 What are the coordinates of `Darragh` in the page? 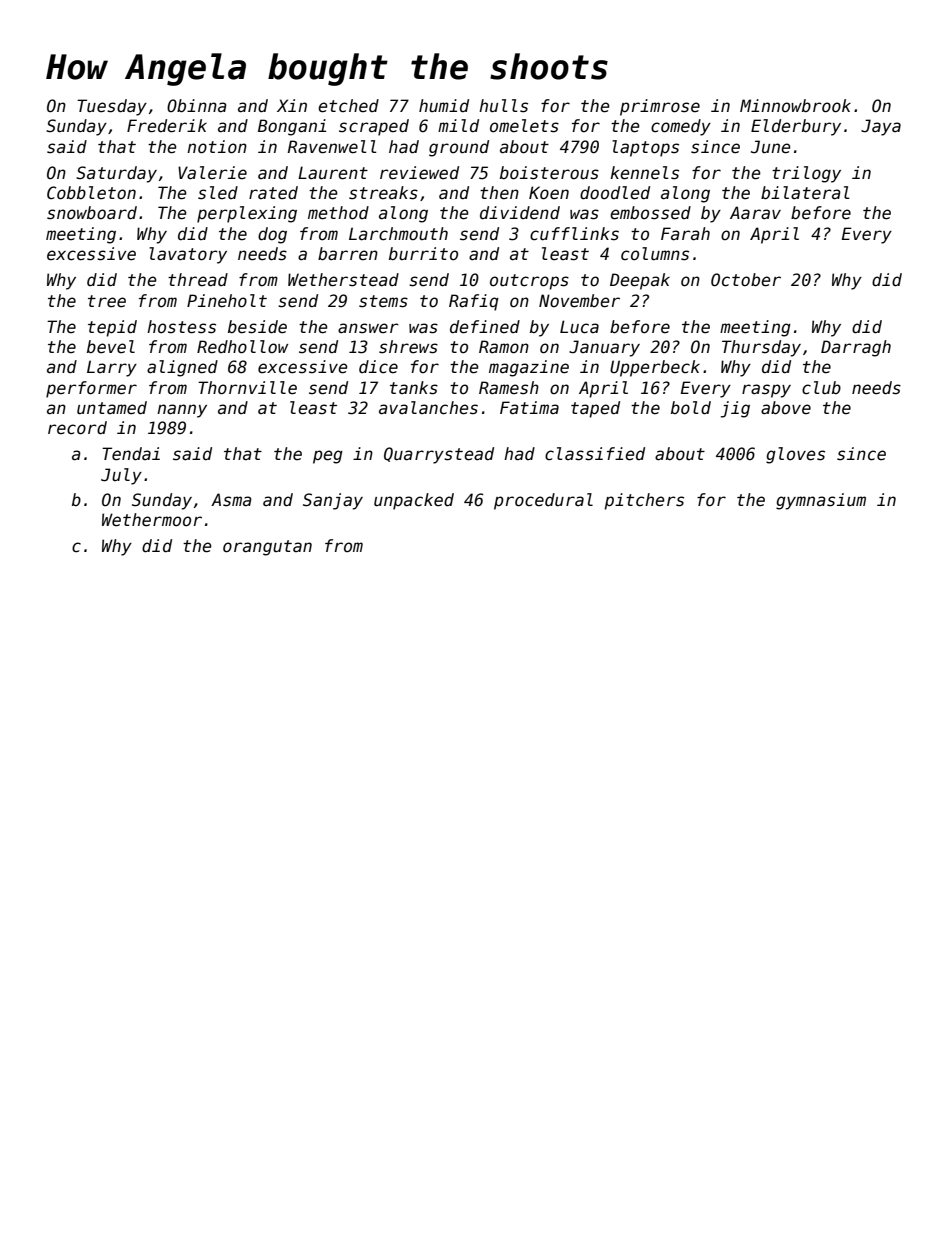 It's located at (856, 348).
